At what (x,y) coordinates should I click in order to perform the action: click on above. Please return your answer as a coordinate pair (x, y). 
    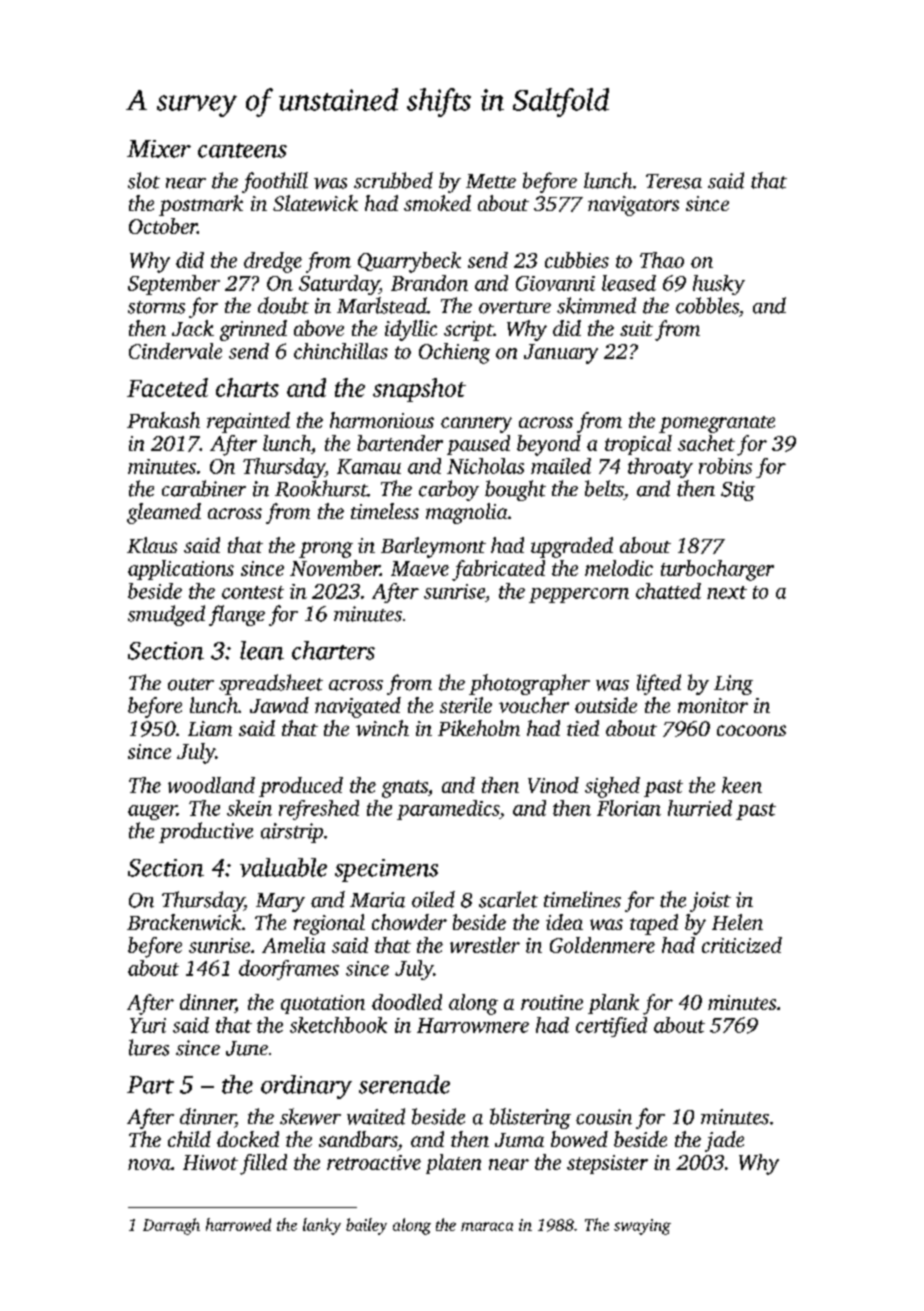
    Looking at the image, I should click on (319, 328).
